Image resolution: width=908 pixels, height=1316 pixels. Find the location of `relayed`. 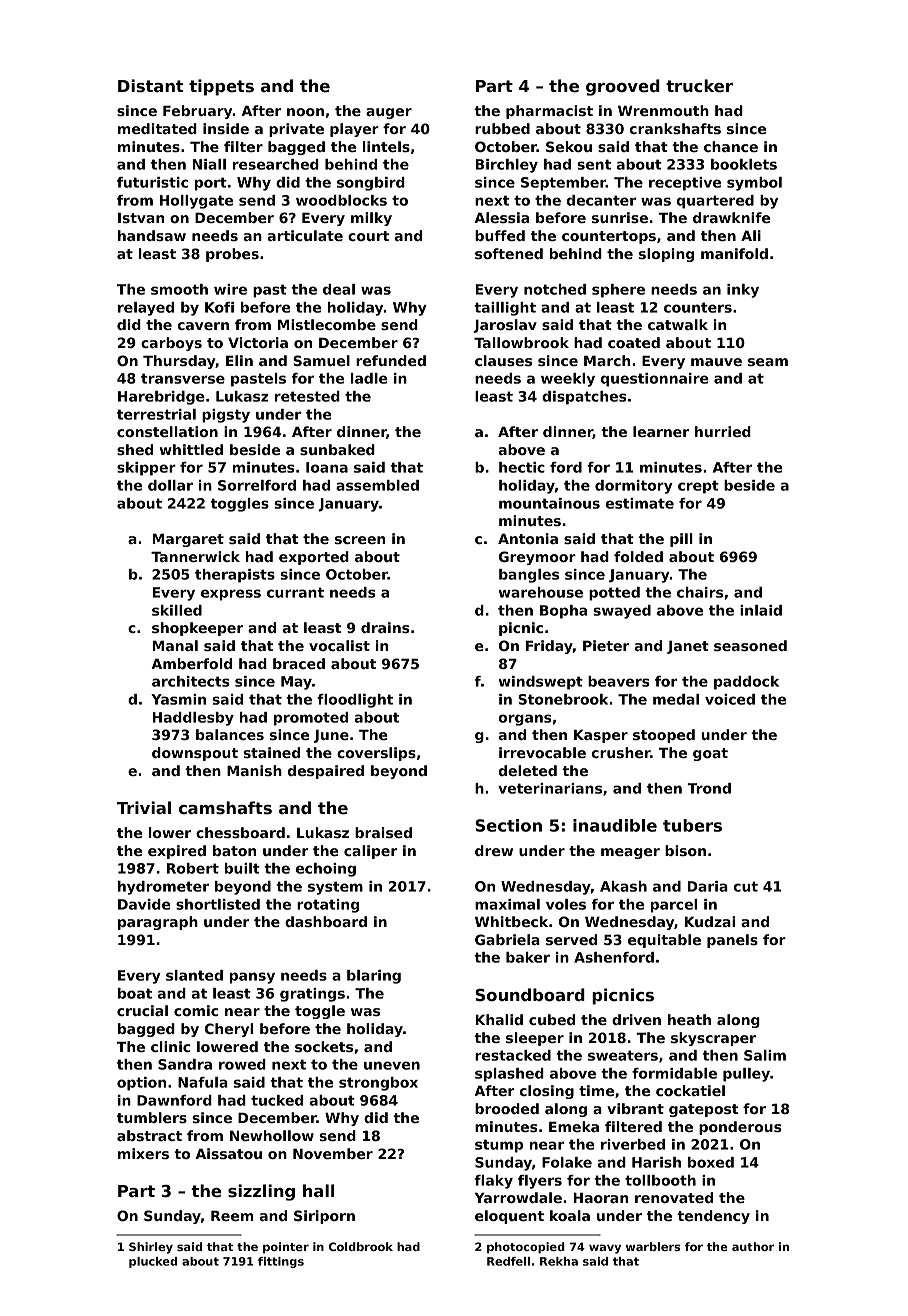

relayed is located at coordinates (146, 309).
